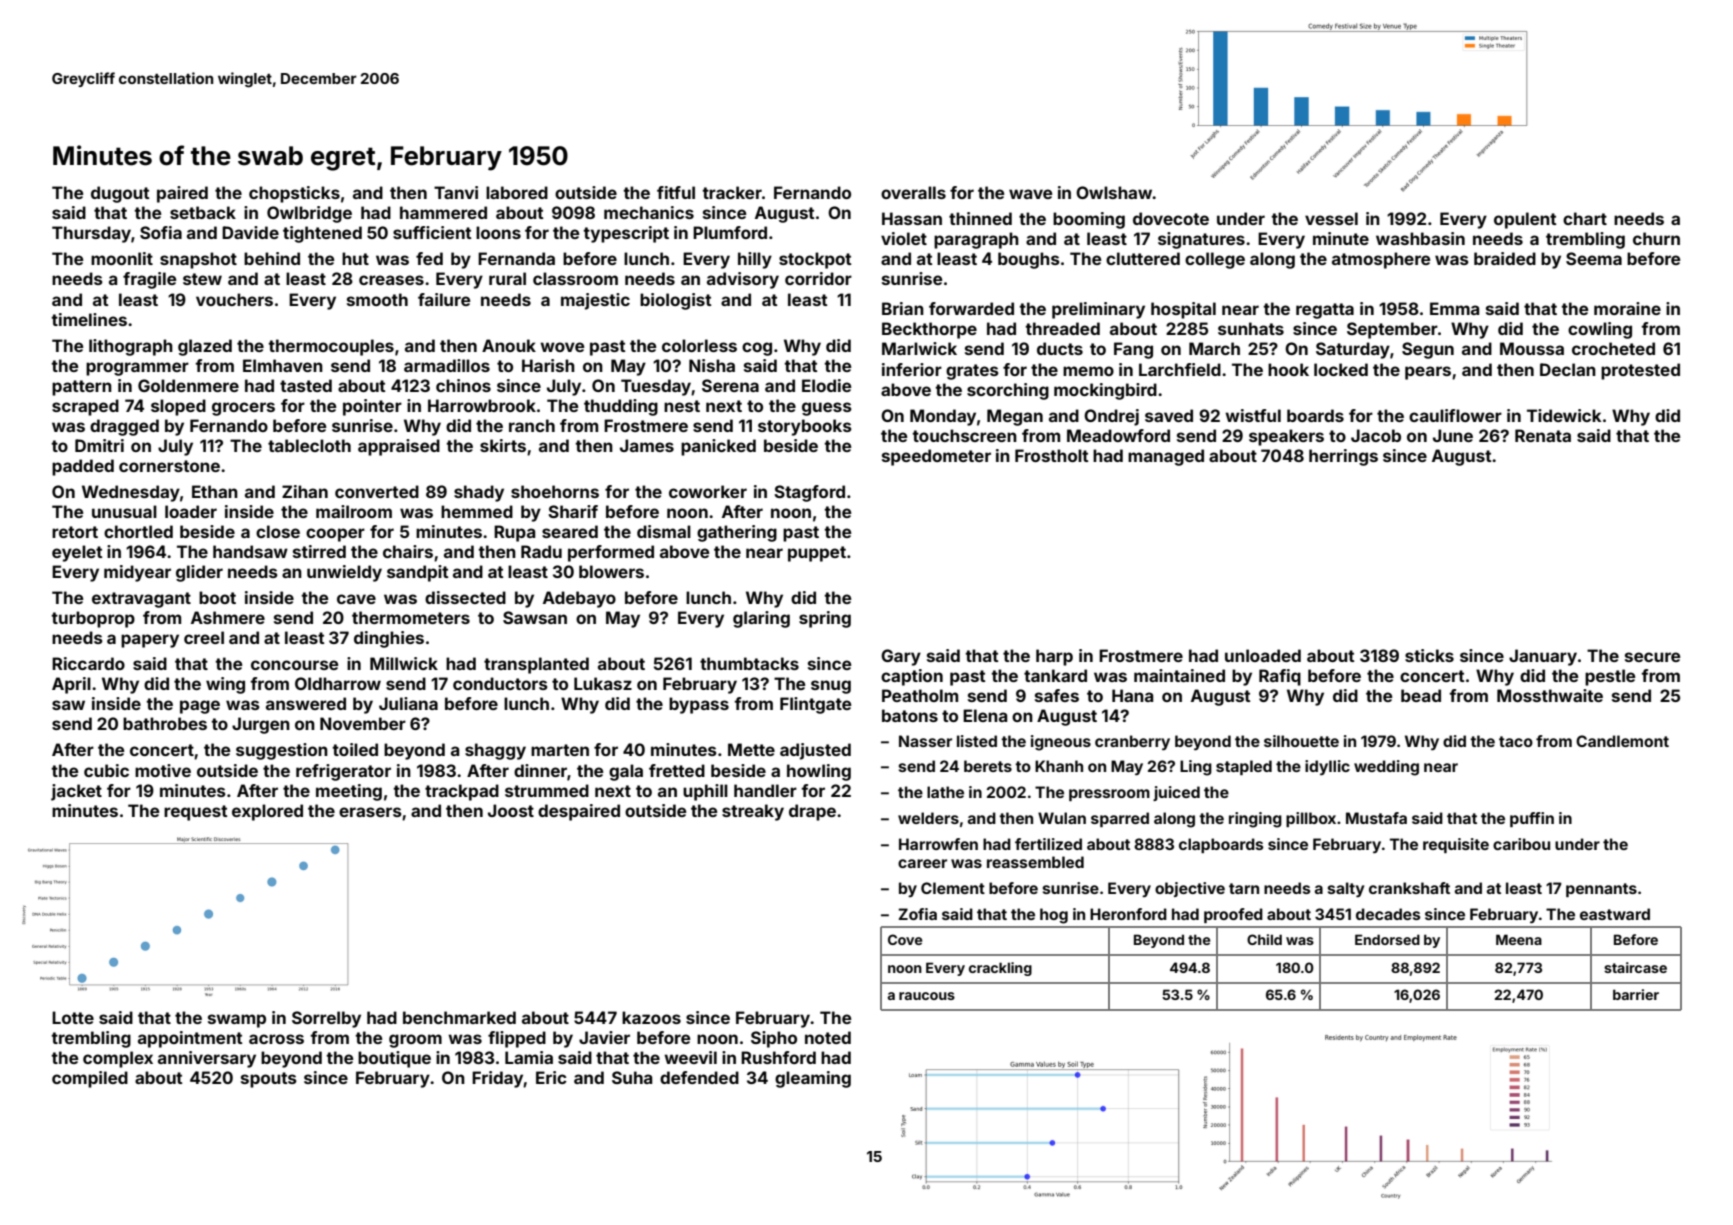  Describe the element at coordinates (90, 1079) in the screenshot. I see `compiled` at that location.
